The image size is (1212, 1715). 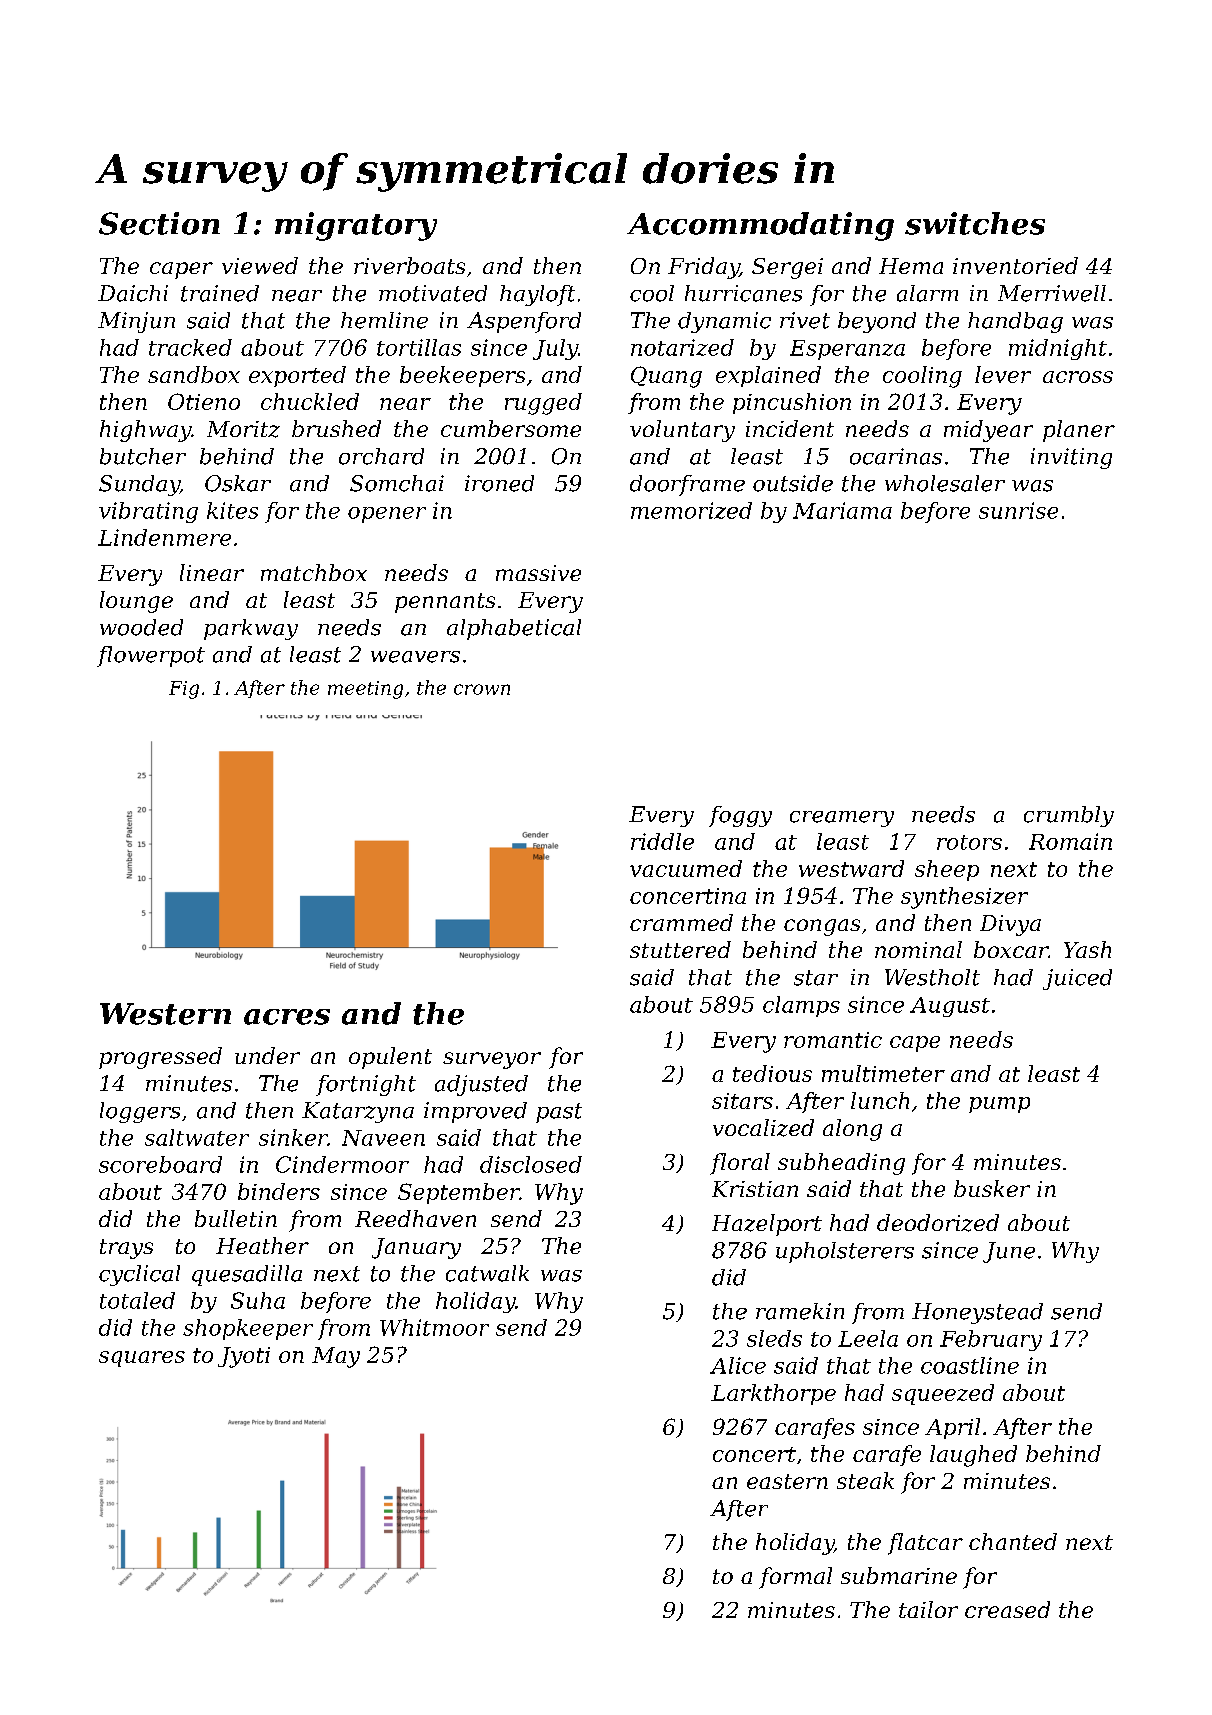 I want to click on pincushion, so click(x=792, y=403).
